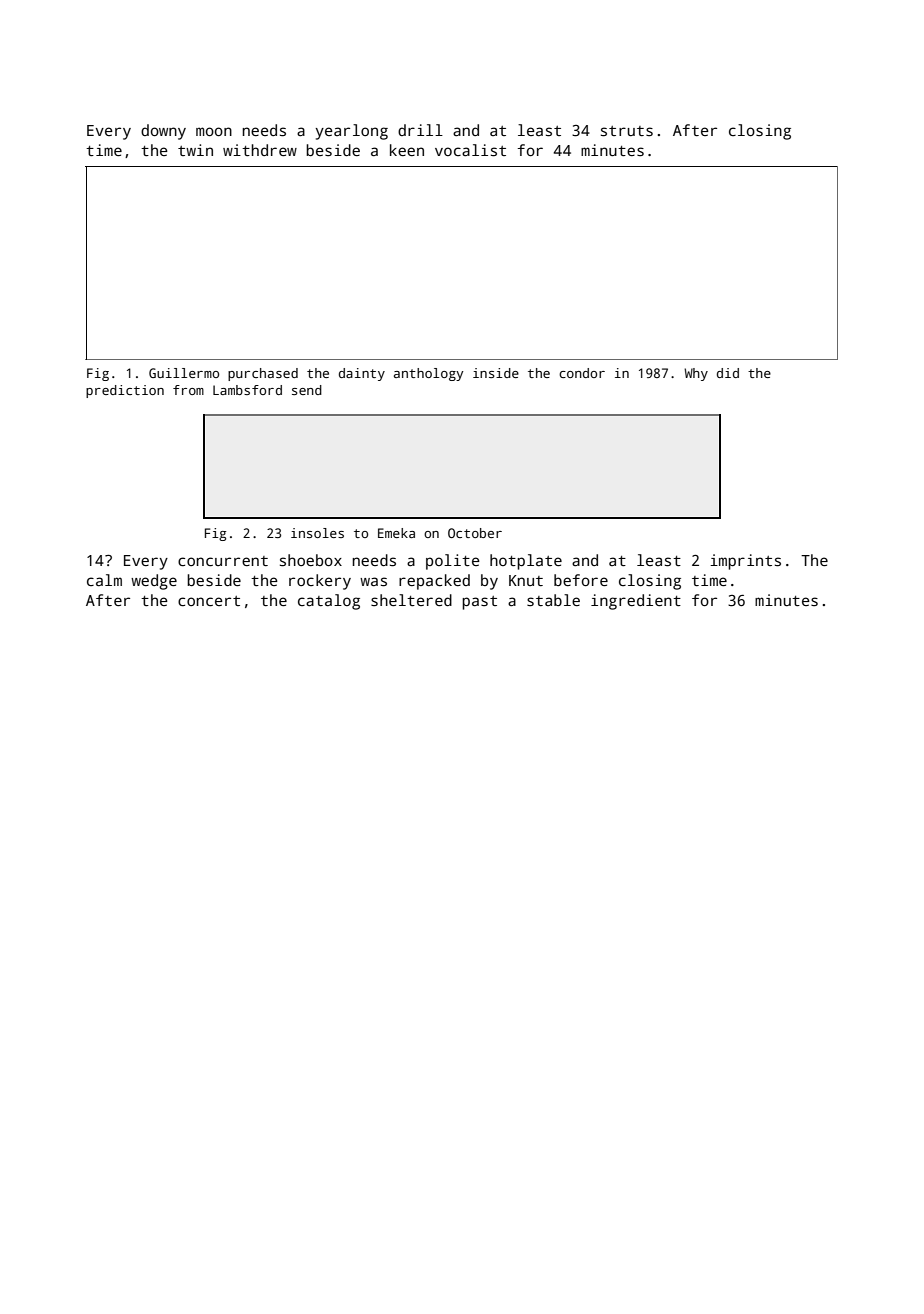 The width and height of the screenshot is (924, 1314). What do you see at coordinates (475, 533) in the screenshot?
I see `October` at bounding box center [475, 533].
